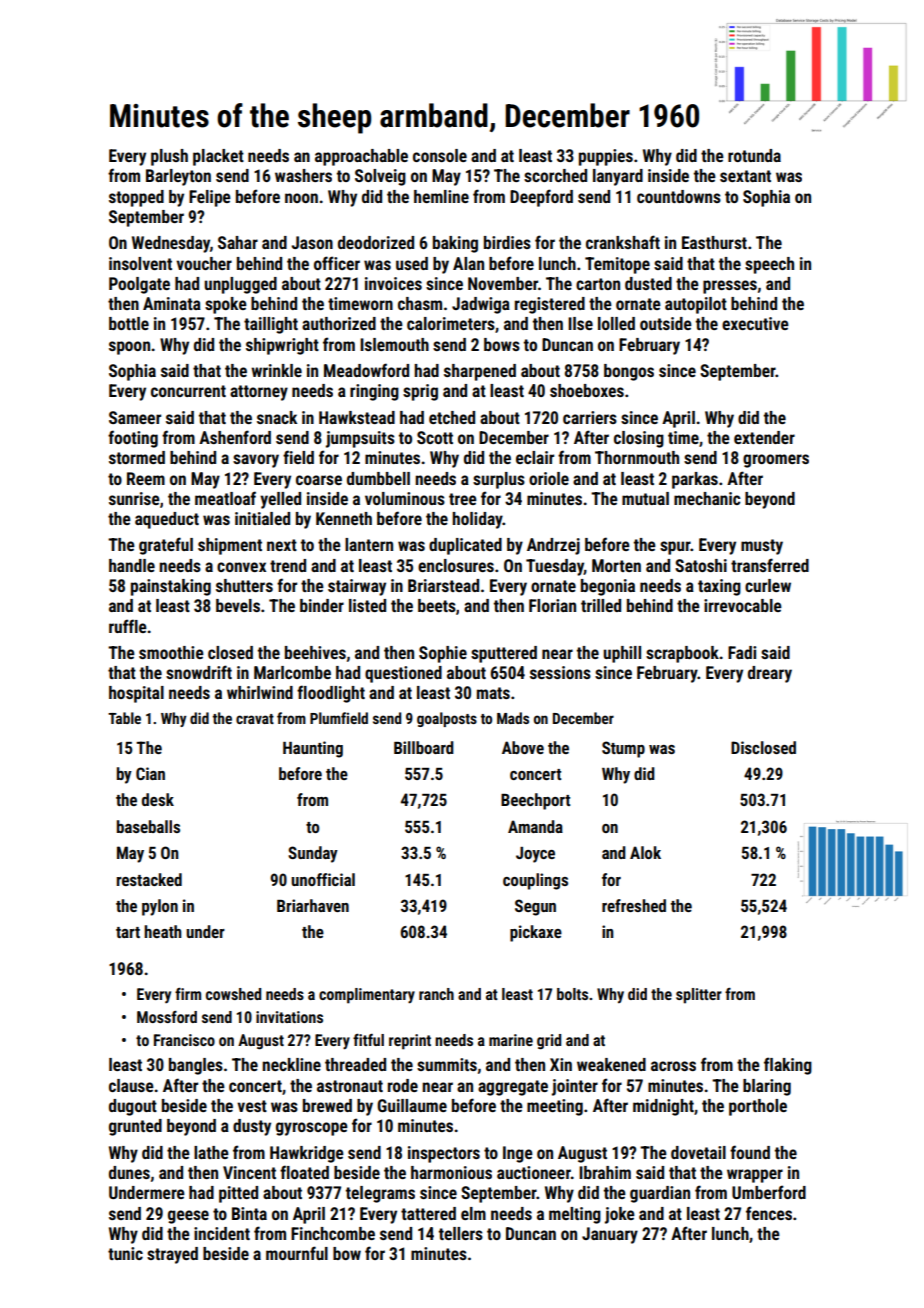  I want to click on ranch, so click(436, 994).
